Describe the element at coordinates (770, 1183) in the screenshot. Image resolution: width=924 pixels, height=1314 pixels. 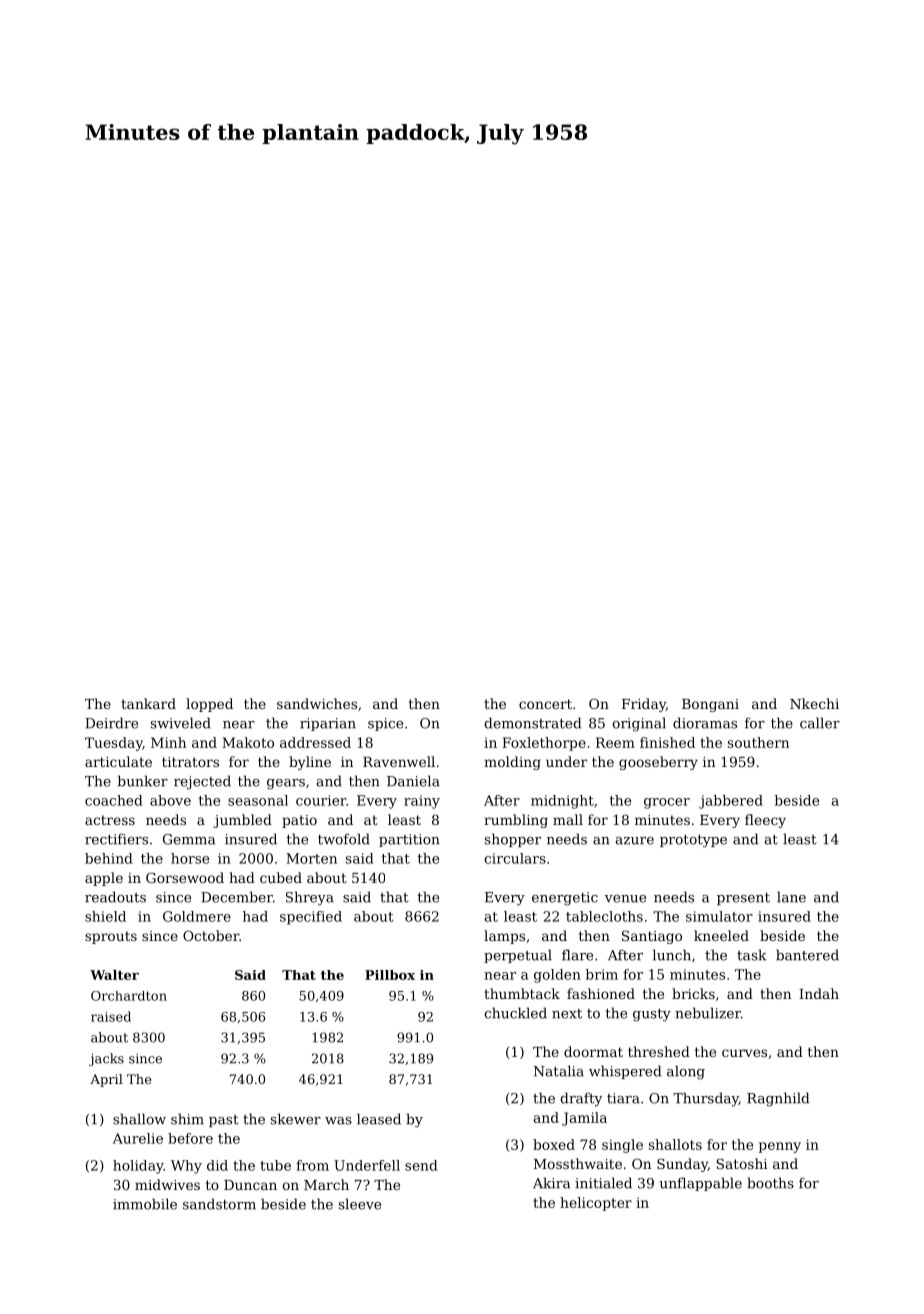
I see `booths` at that location.
